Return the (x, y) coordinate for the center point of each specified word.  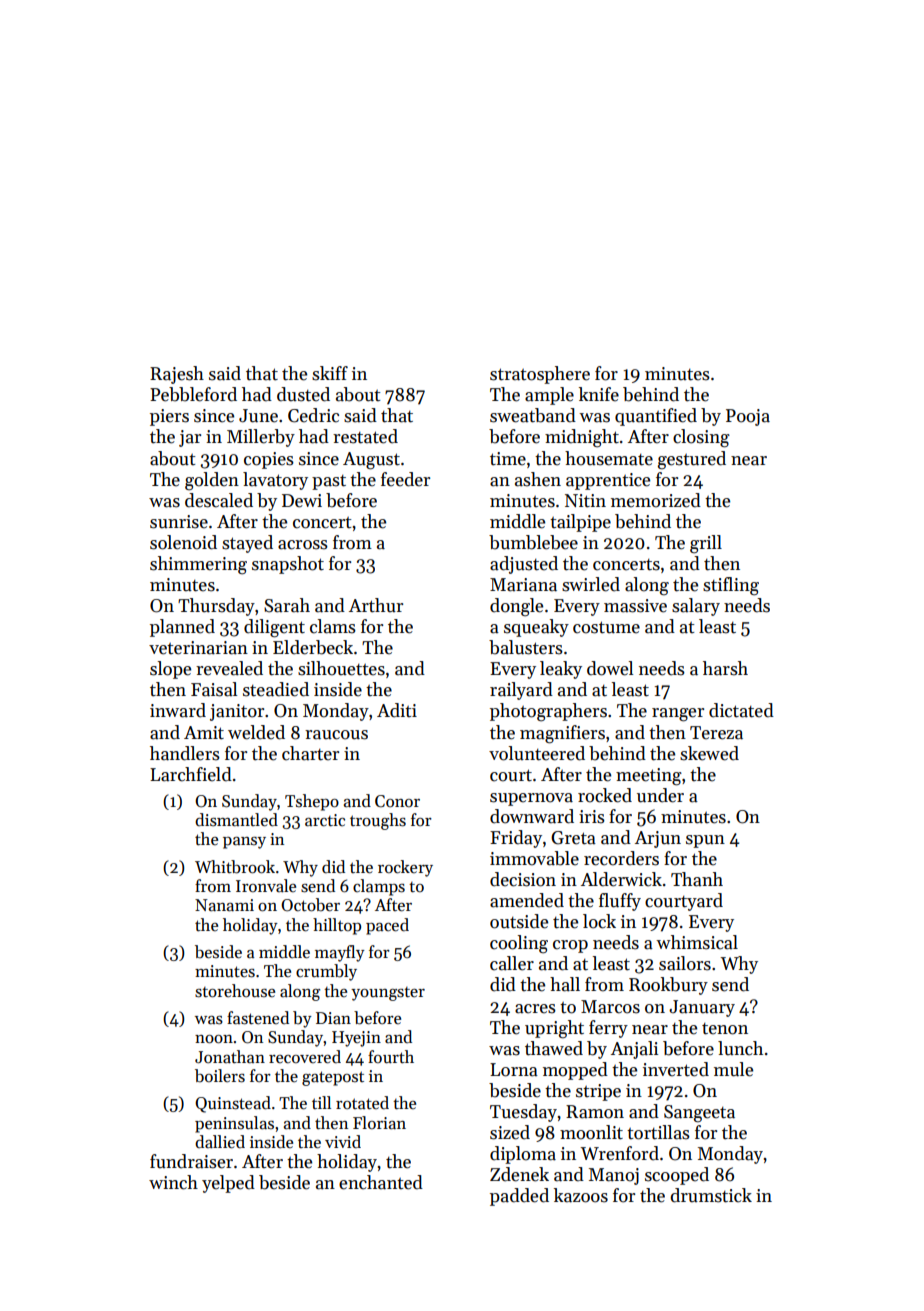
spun (705, 841)
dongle (516, 607)
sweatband (533, 415)
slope (170, 670)
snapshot (288, 565)
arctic (325, 820)
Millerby (261, 438)
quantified (656, 417)
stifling (731, 586)
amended (527, 900)
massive (635, 606)
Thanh (697, 879)
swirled (591, 584)
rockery (405, 868)
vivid (343, 1141)
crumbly (326, 972)
